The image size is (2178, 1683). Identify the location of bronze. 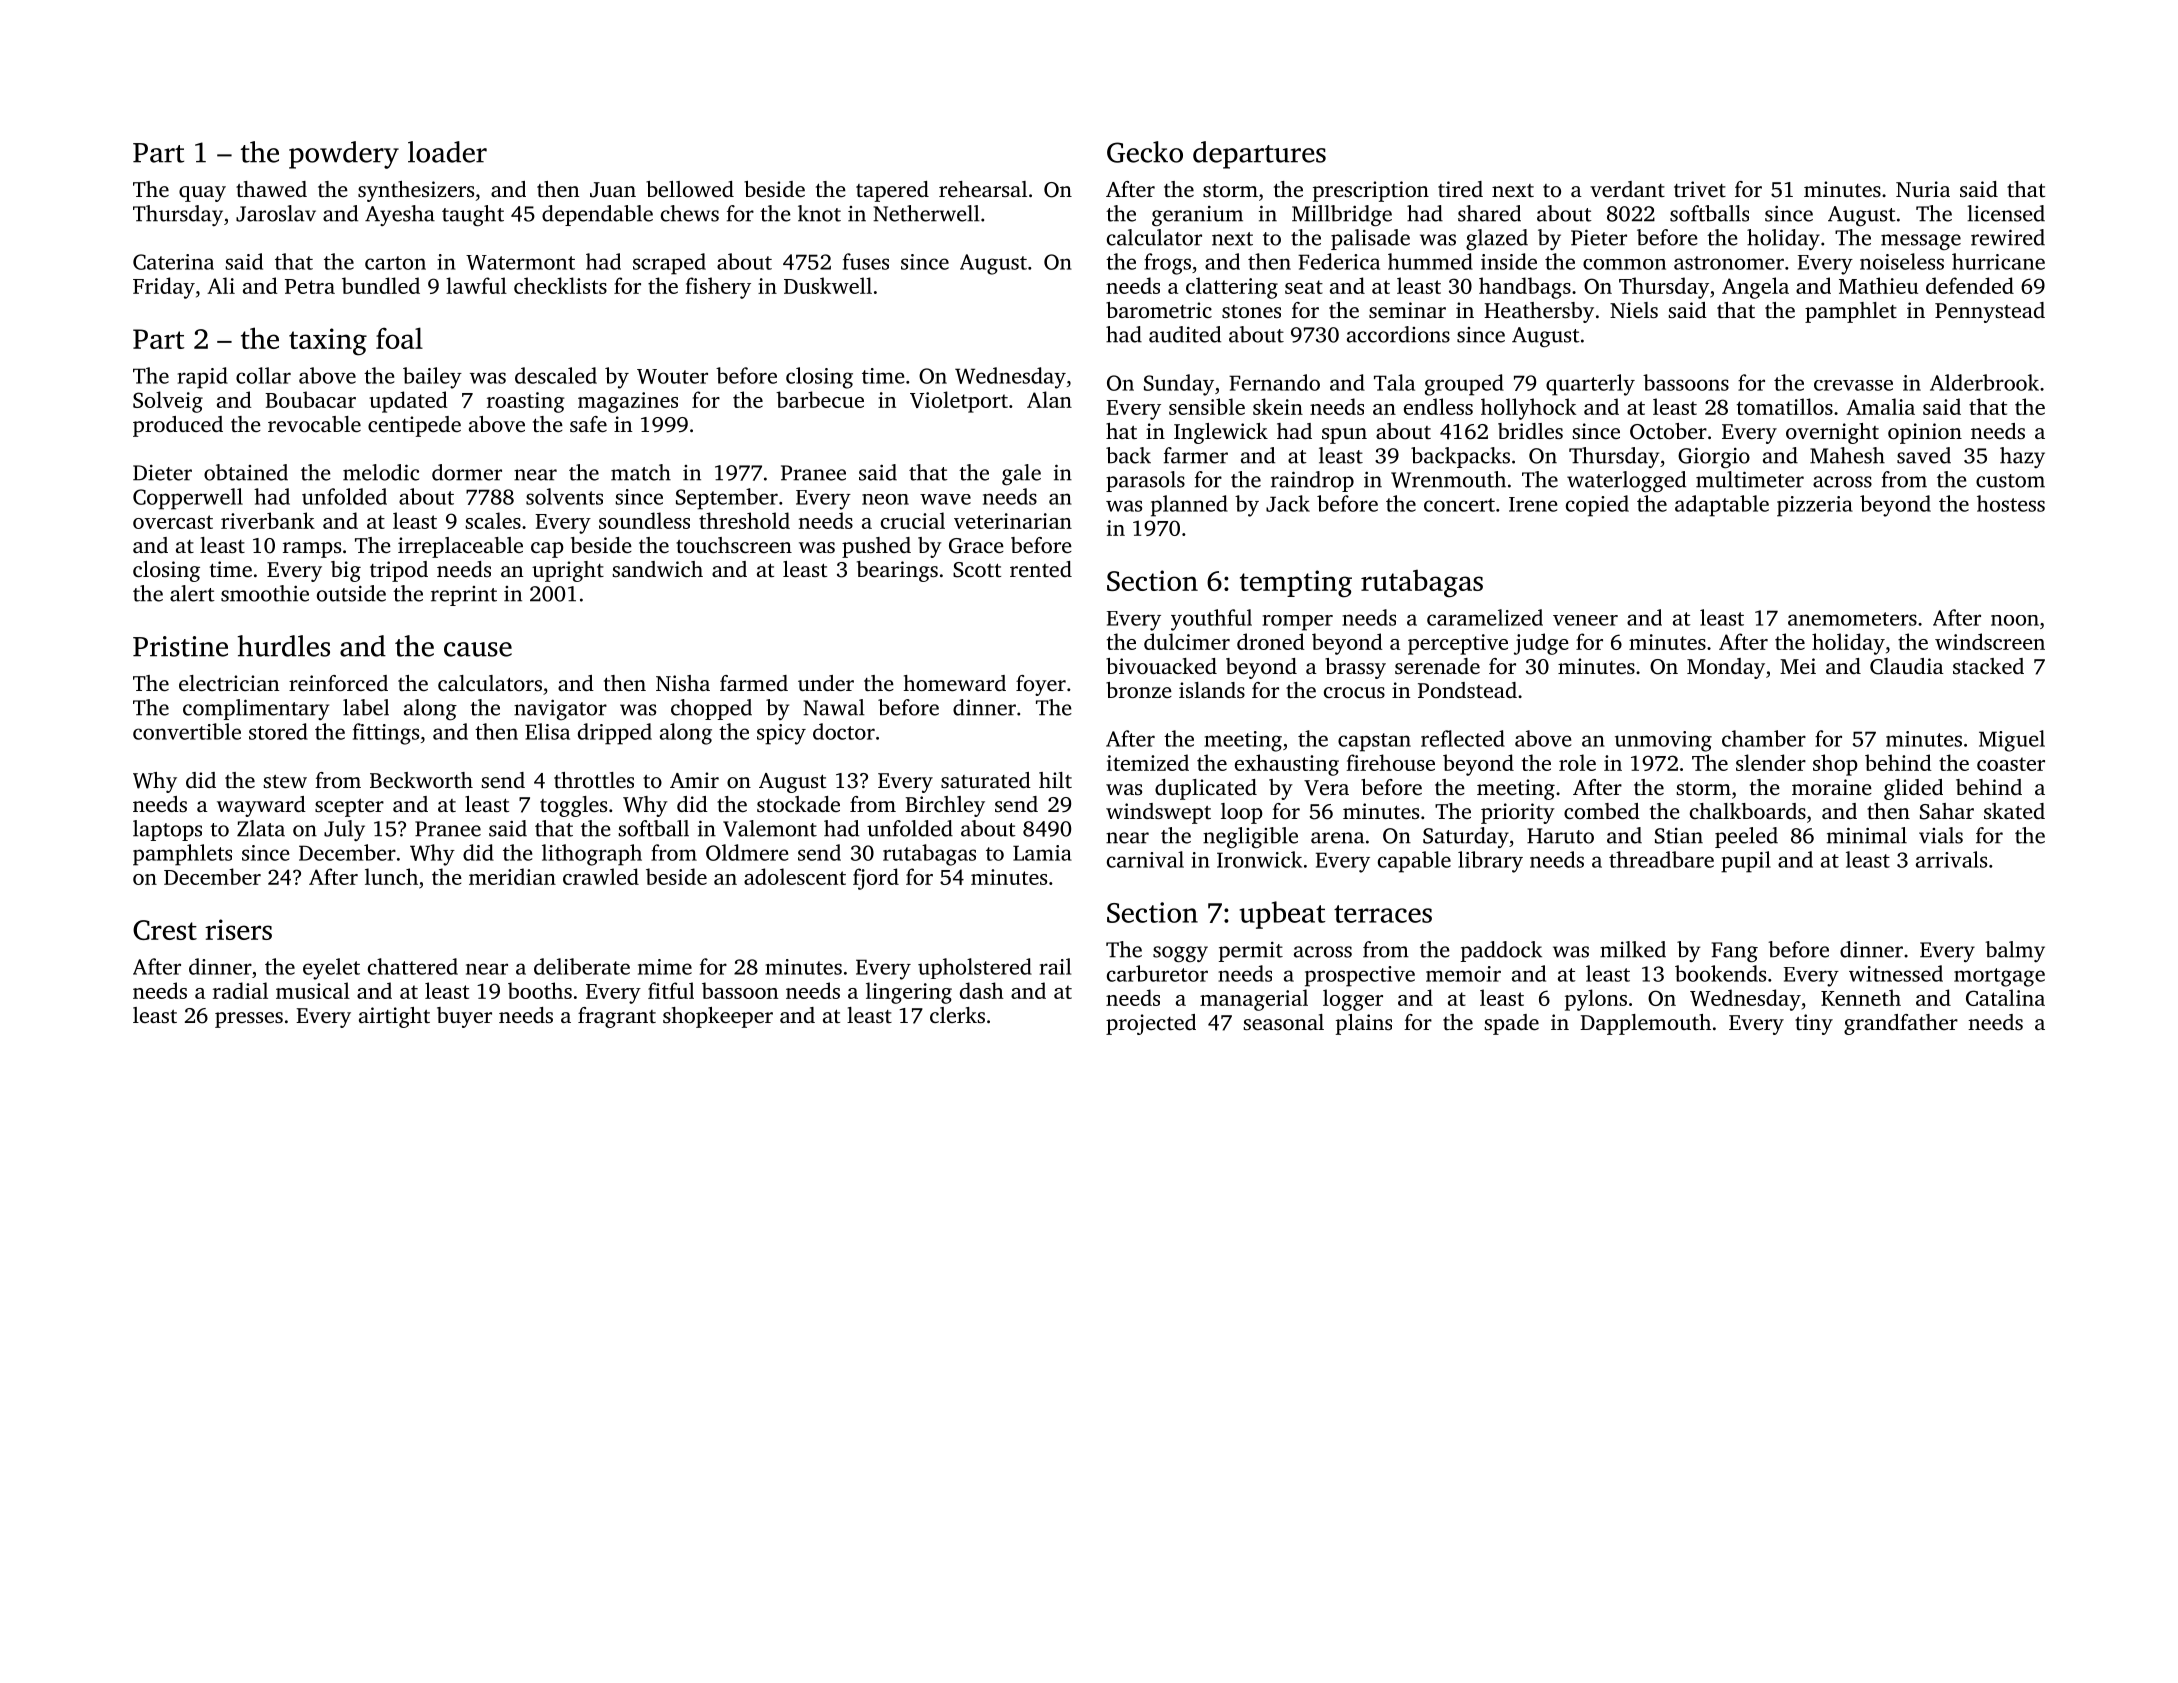
(1139, 690).
